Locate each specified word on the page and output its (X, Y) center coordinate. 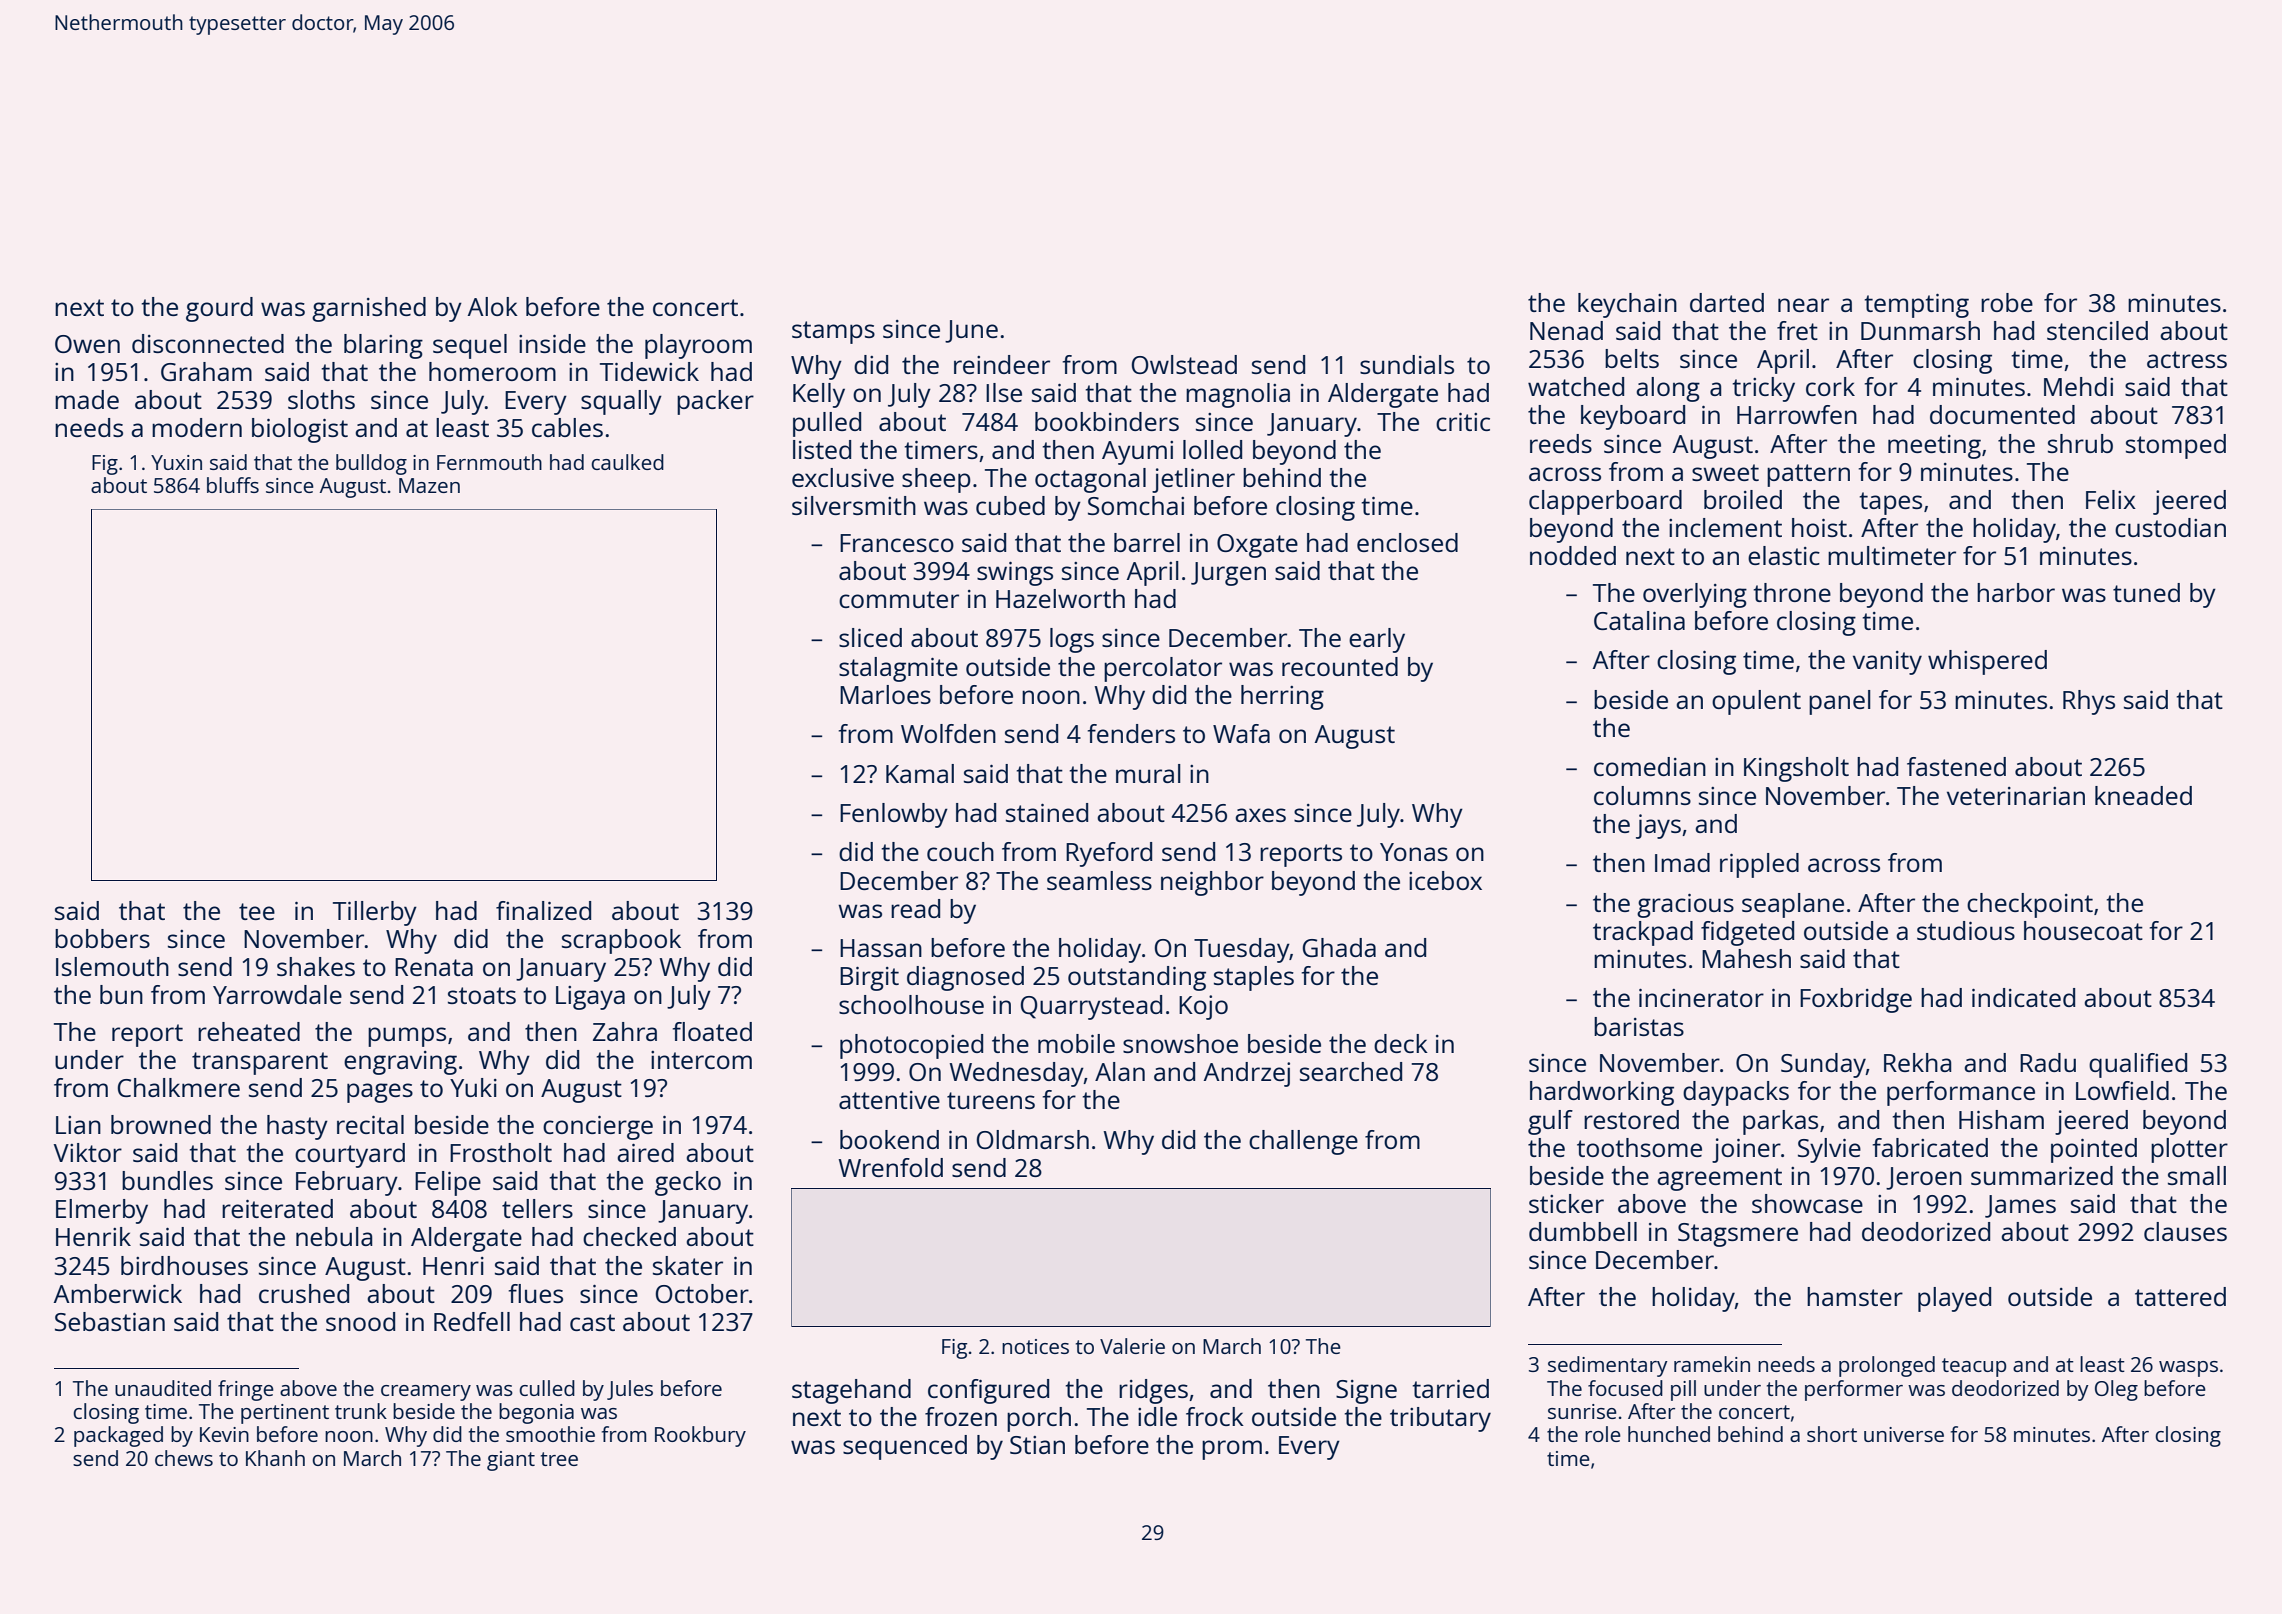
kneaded (2143, 795)
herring (1282, 697)
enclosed (1407, 542)
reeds (1561, 443)
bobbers (102, 938)
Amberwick (118, 1293)
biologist (300, 430)
